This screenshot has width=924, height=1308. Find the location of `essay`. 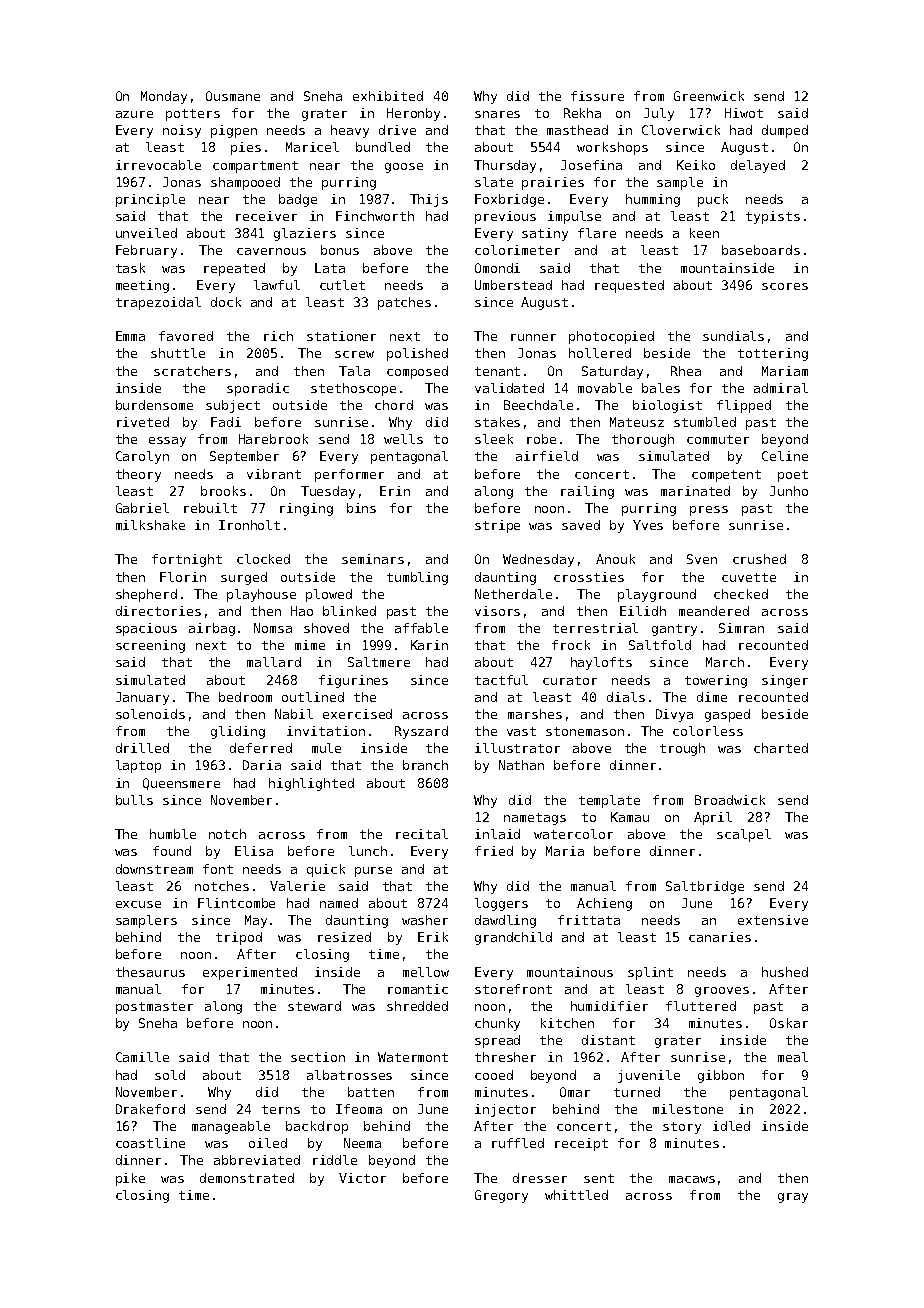

essay is located at coordinates (167, 442).
